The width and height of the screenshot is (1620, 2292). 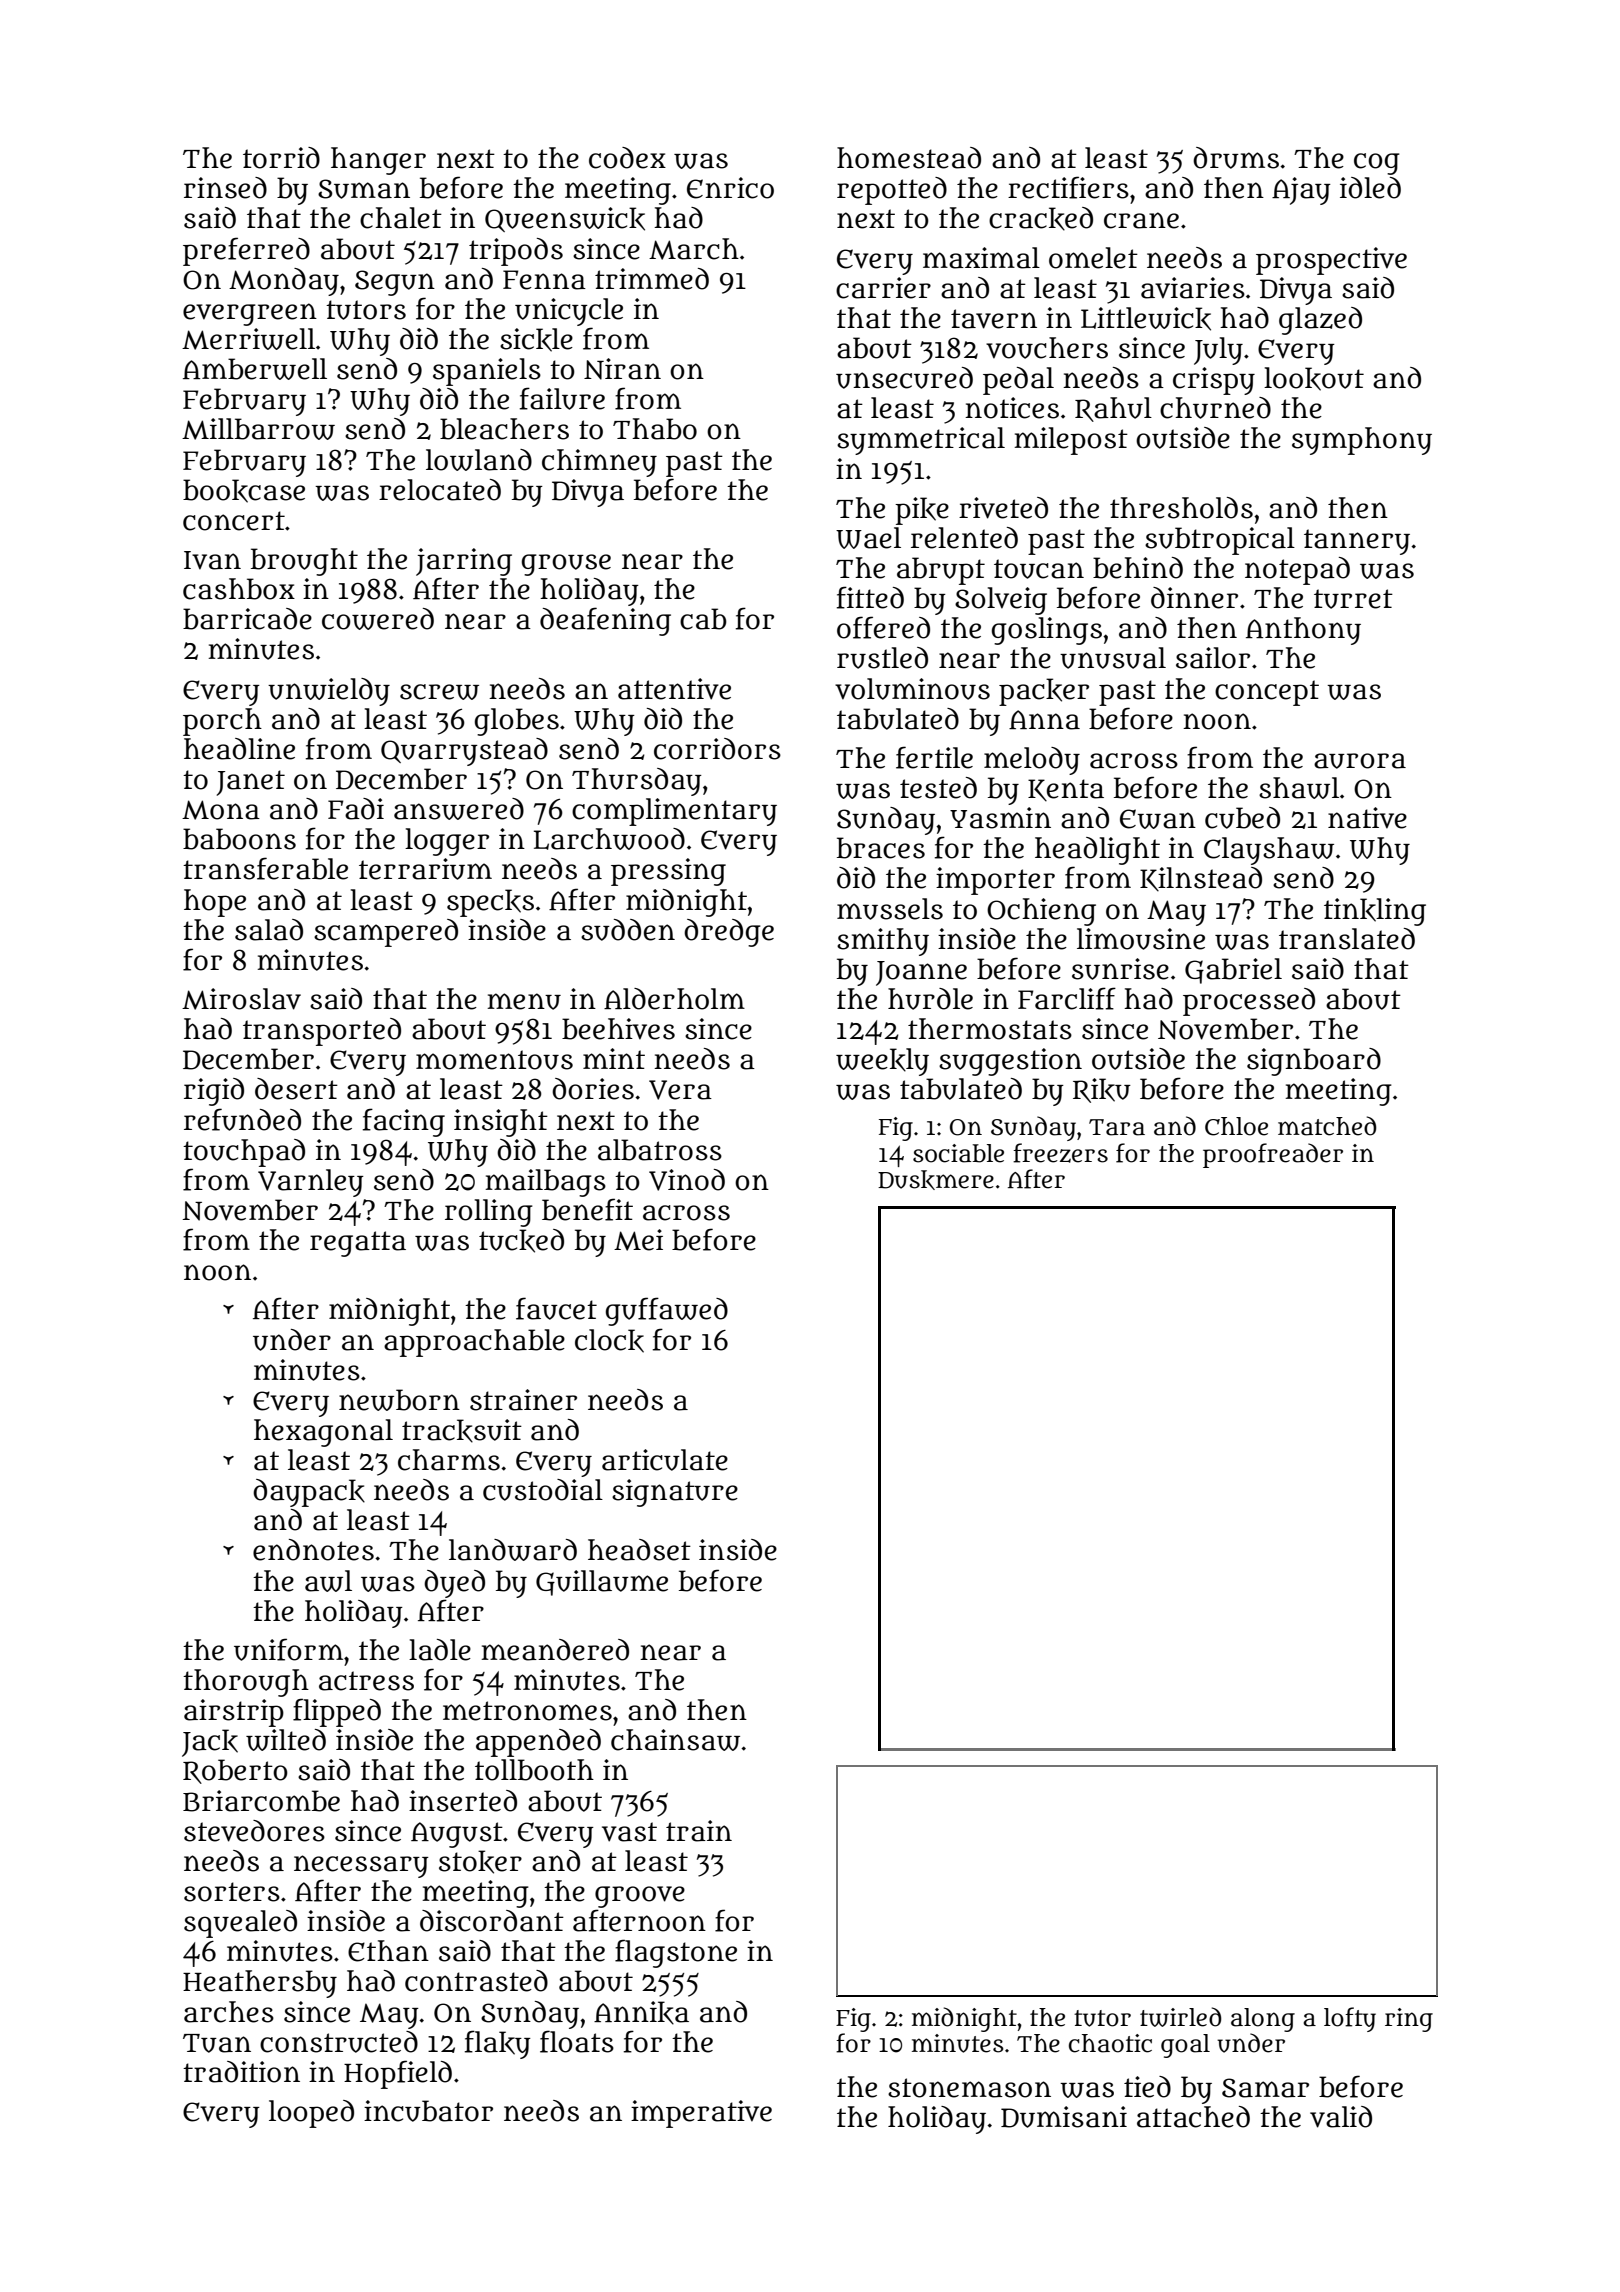 What do you see at coordinates (1273, 1155) in the screenshot?
I see `proofreader` at bounding box center [1273, 1155].
